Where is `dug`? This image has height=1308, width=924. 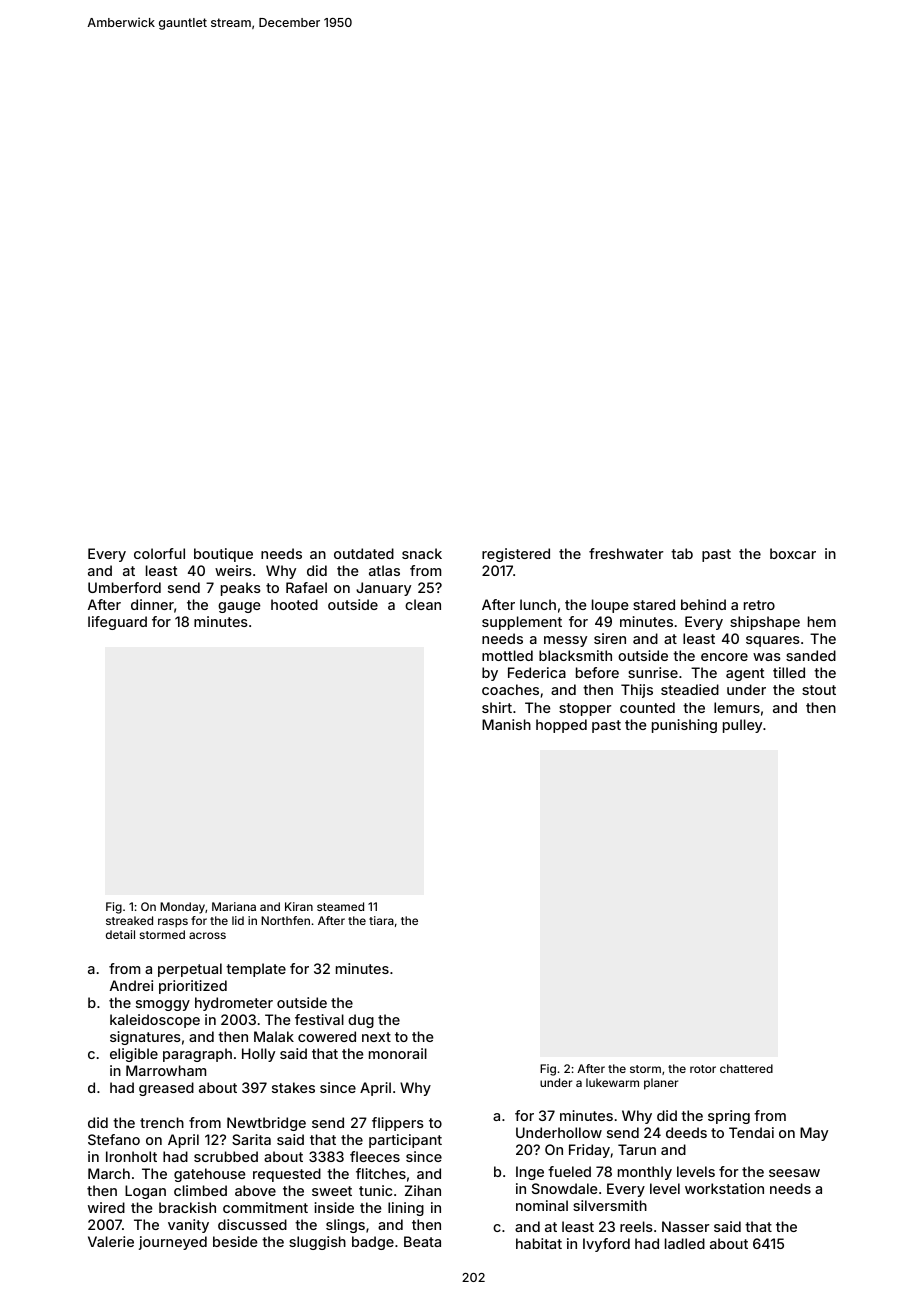 dug is located at coordinates (361, 1021).
